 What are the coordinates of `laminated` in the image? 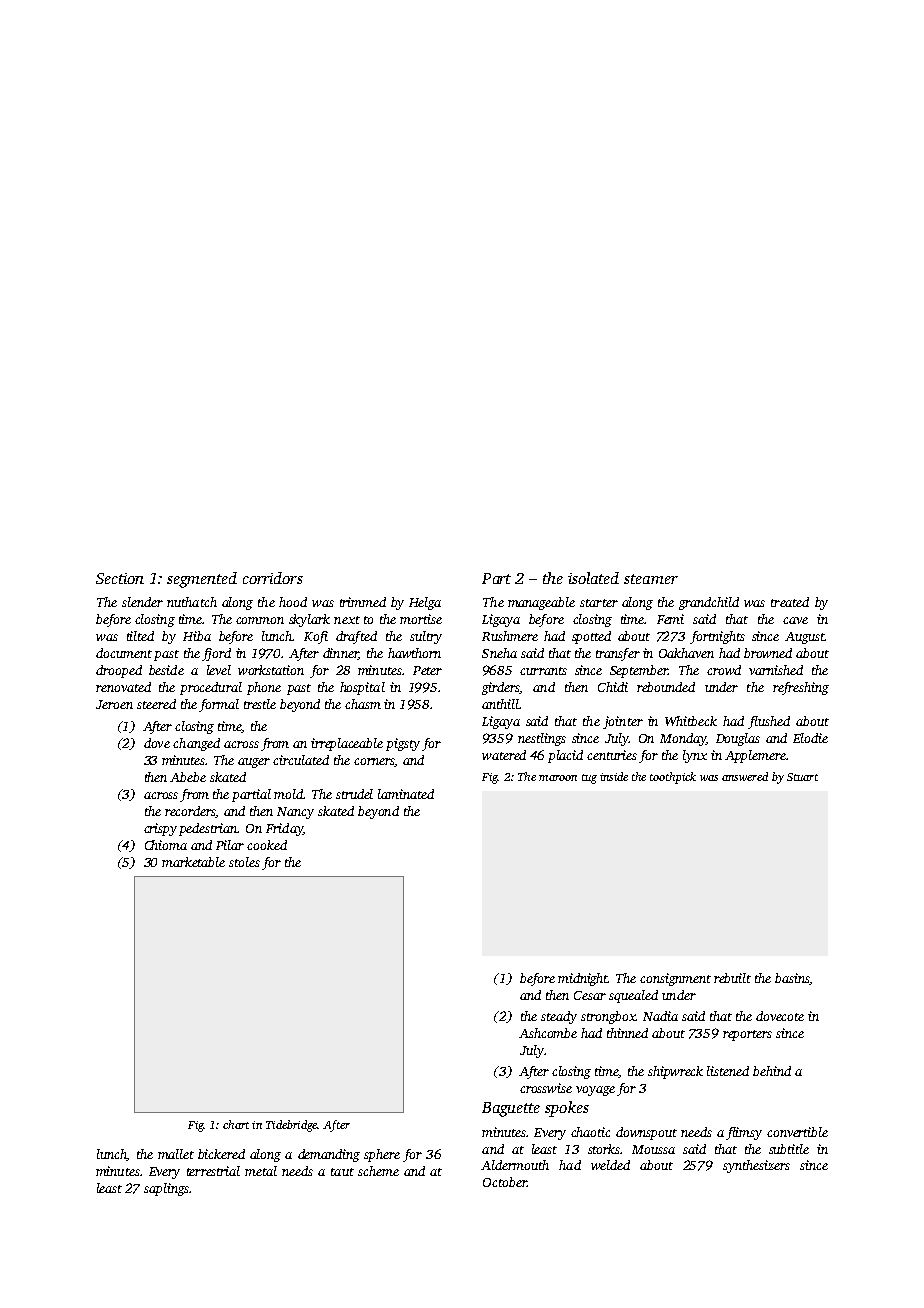 It's located at (406, 794).
